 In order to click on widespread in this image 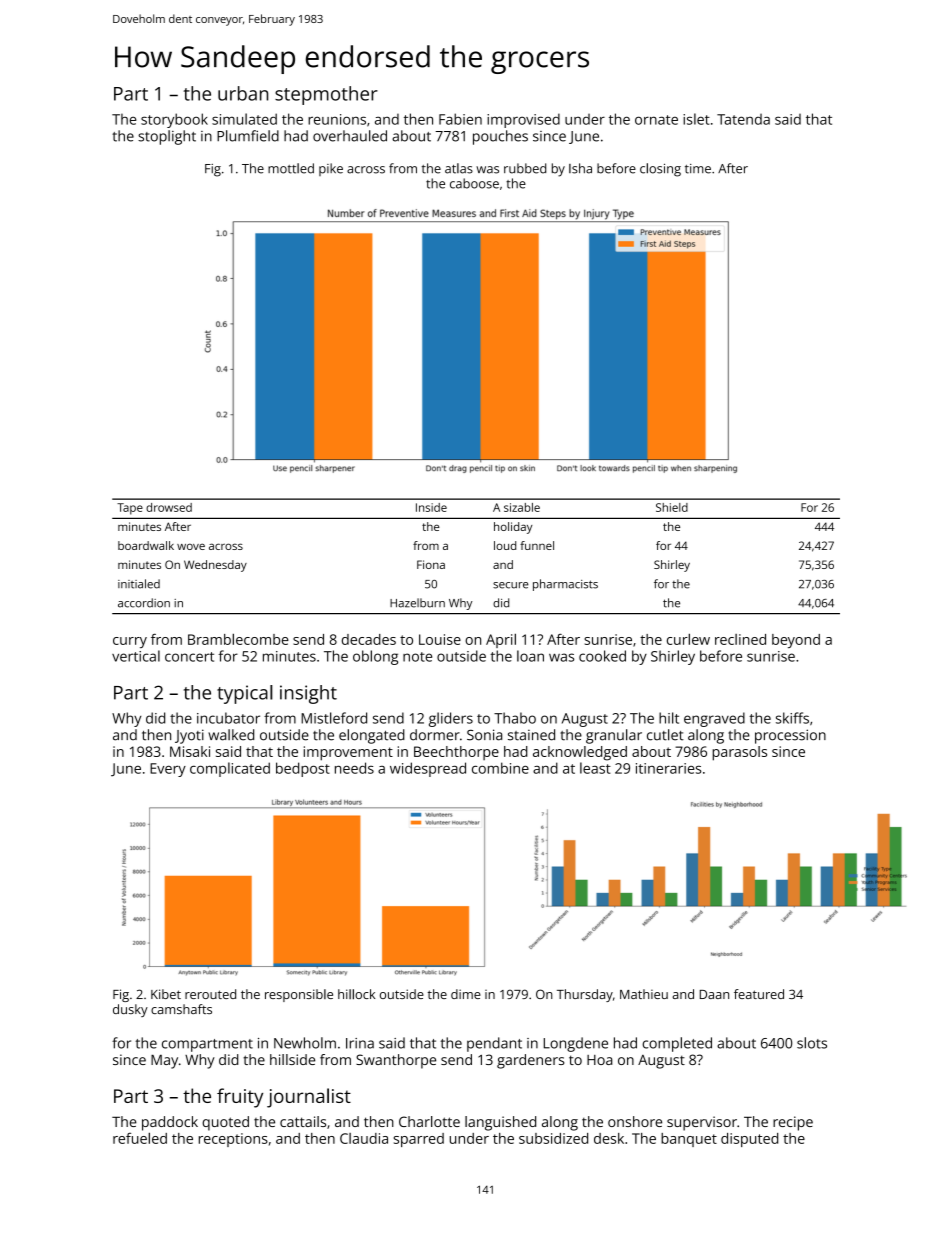, I will do `click(428, 769)`.
